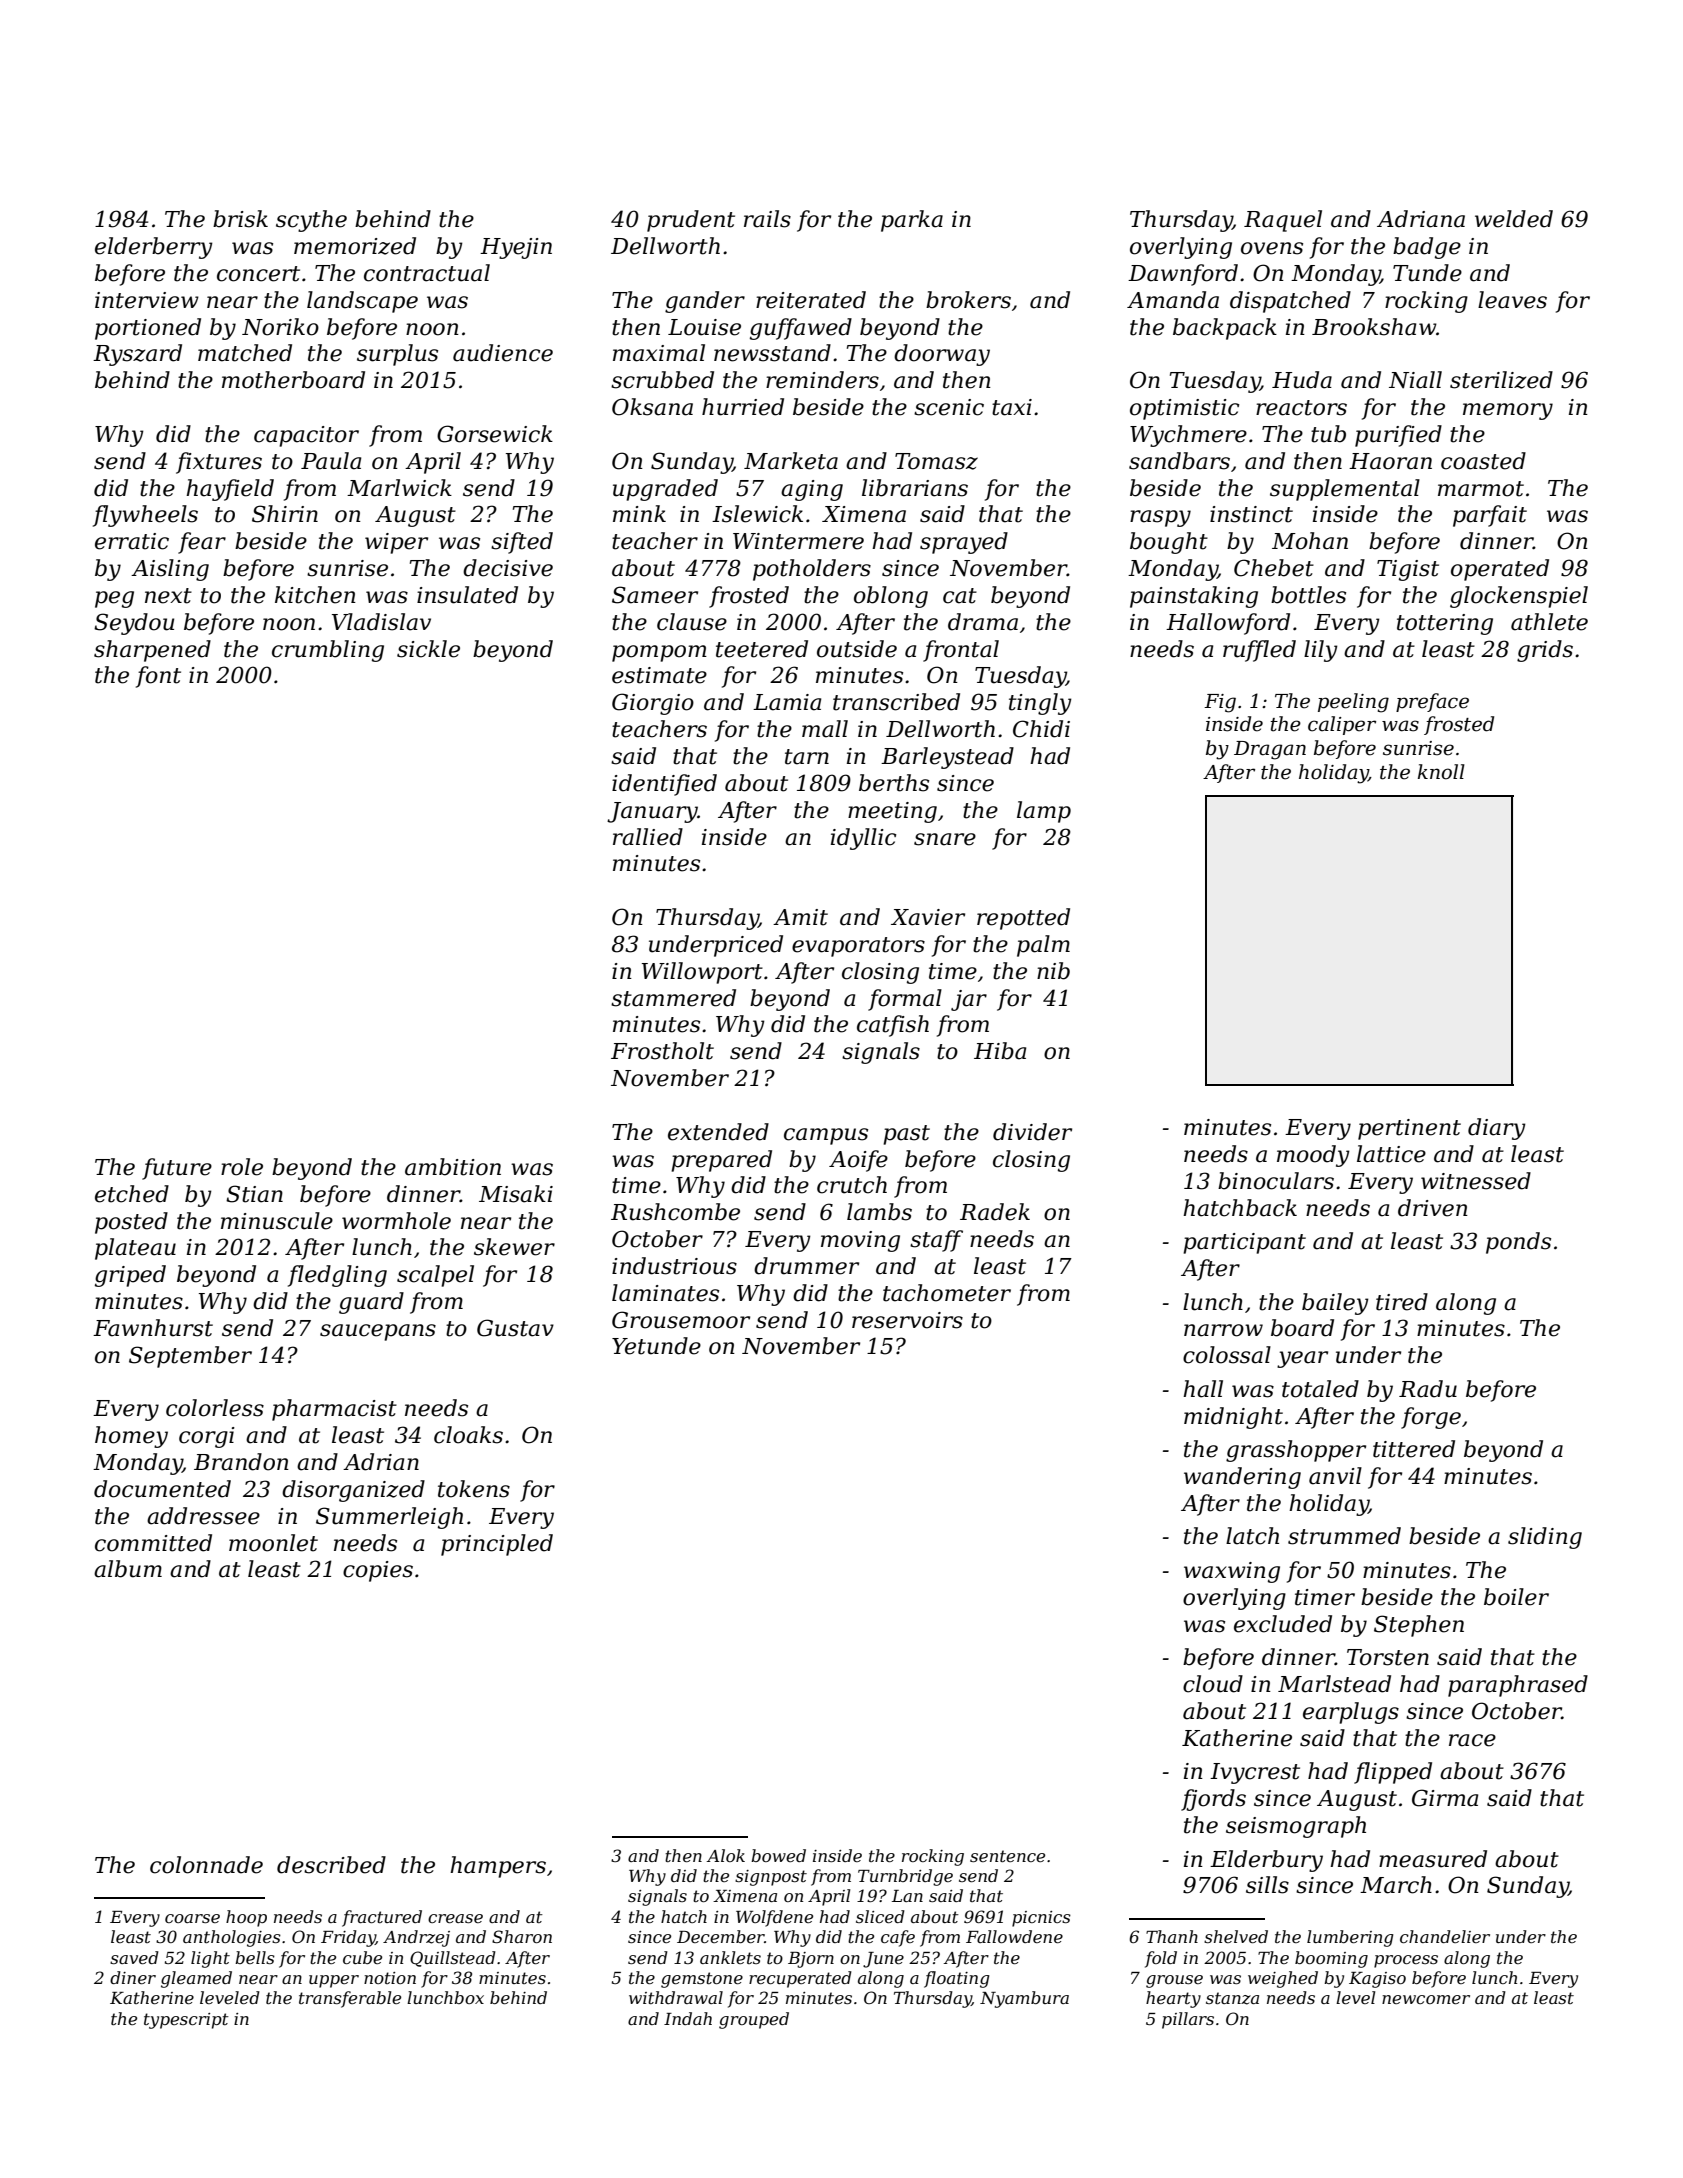  I want to click on leaves, so click(1512, 300).
